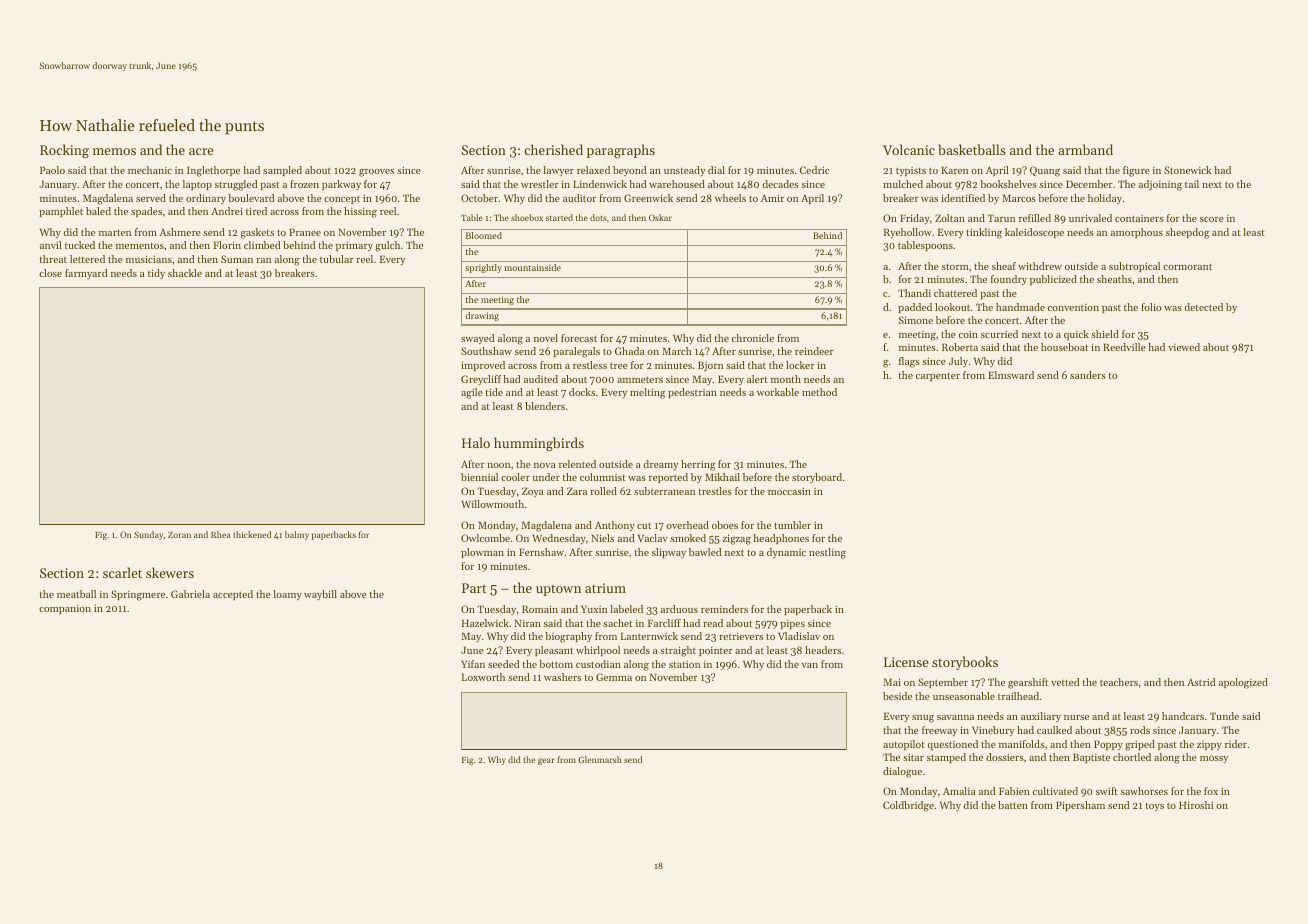 The image size is (1308, 924). What do you see at coordinates (669, 553) in the image?
I see `slipway` at bounding box center [669, 553].
